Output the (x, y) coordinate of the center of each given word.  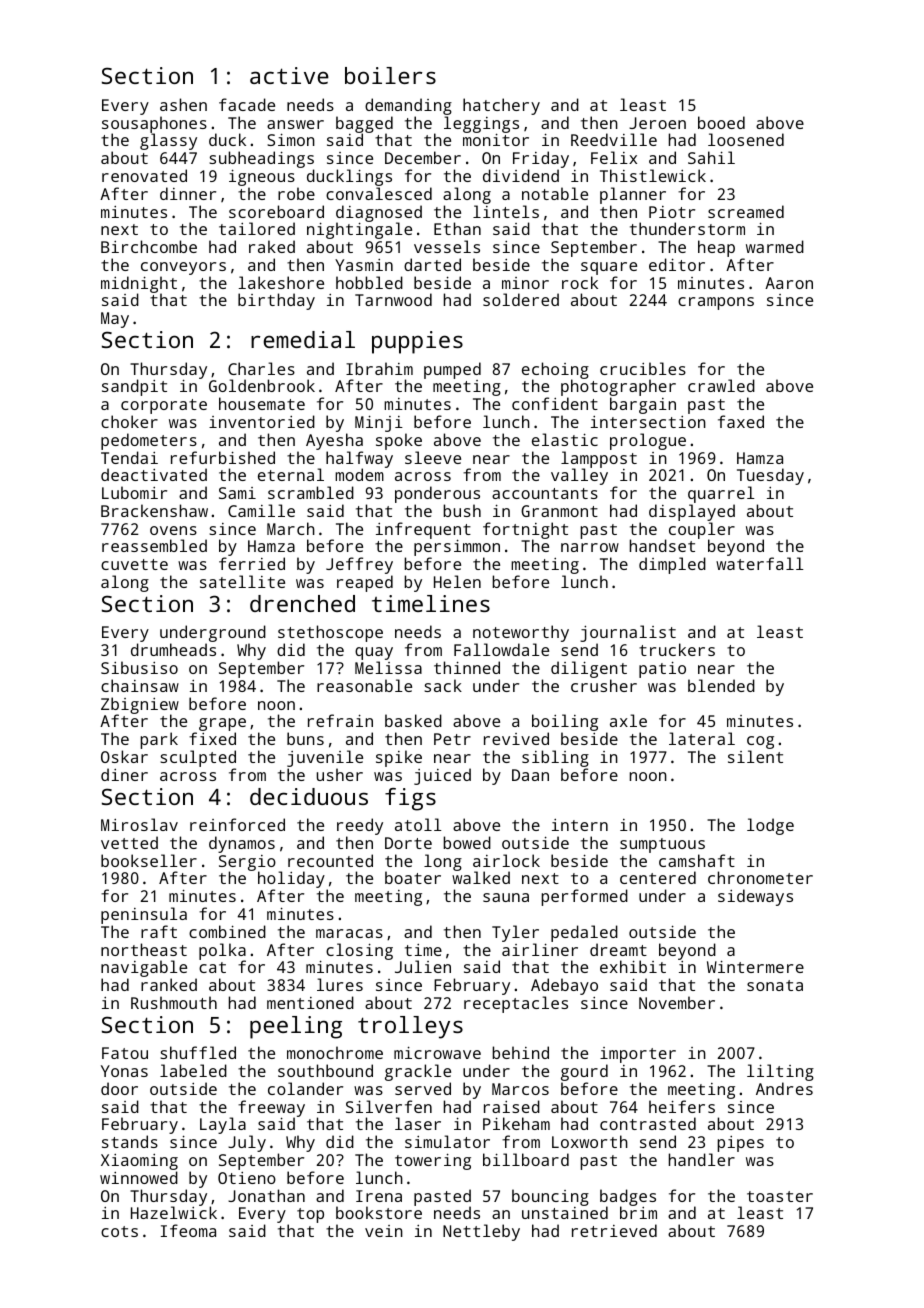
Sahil (711, 157)
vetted (129, 842)
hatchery (501, 106)
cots (119, 1231)
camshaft (697, 860)
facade (247, 104)
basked (413, 720)
